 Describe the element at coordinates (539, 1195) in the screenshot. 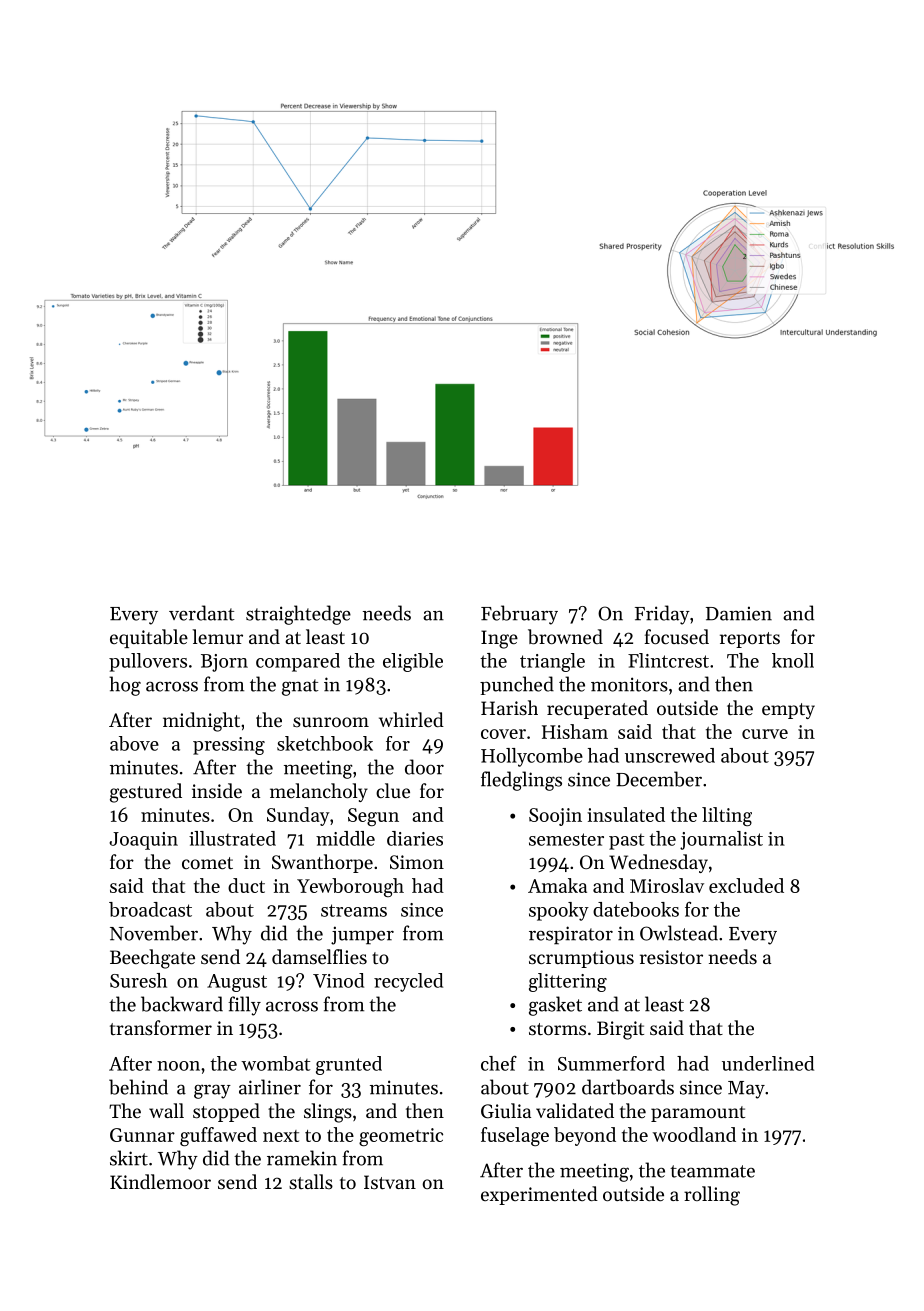

I see `experimented` at that location.
